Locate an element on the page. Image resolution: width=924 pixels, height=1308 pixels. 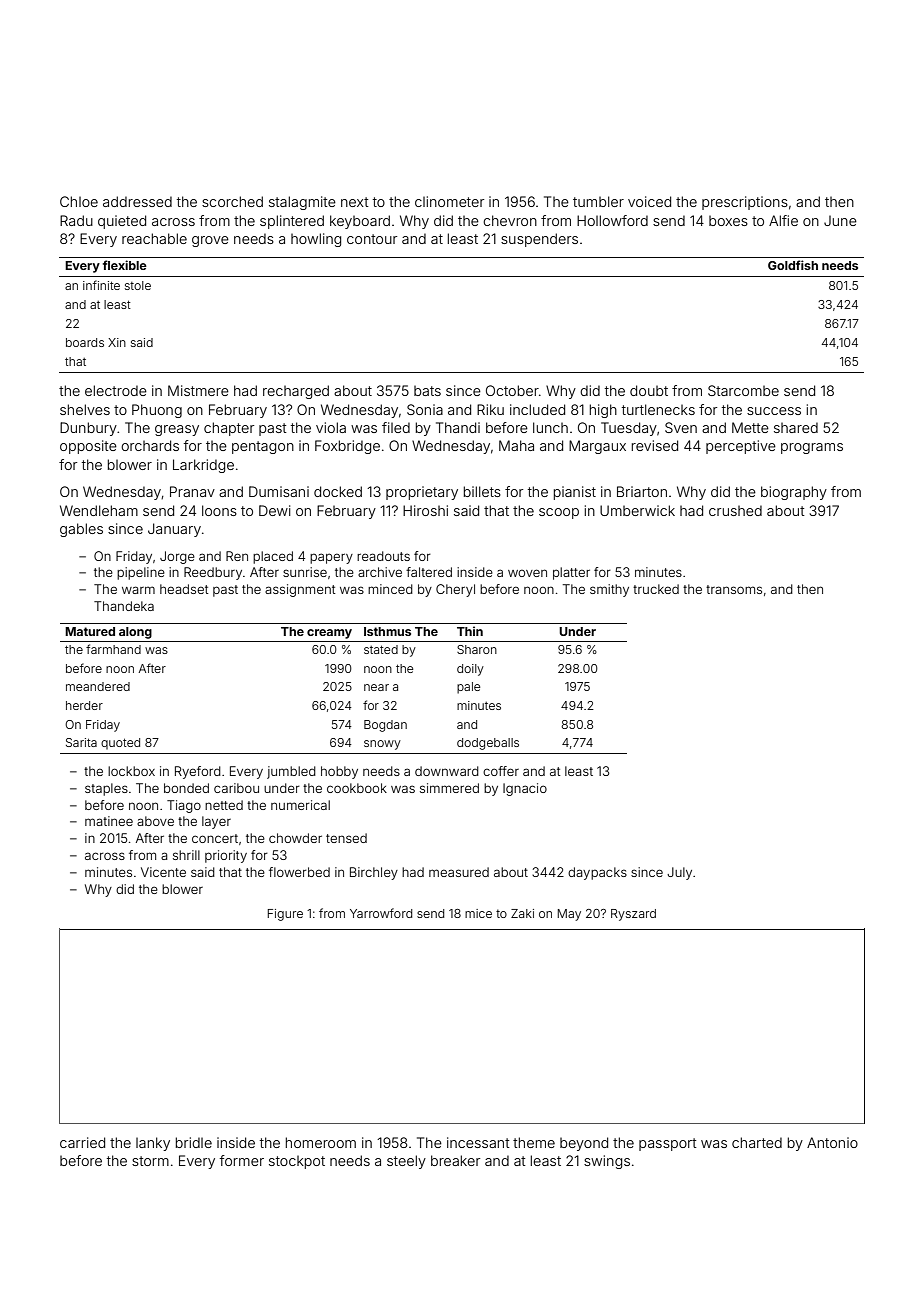
Dumisani is located at coordinates (279, 491).
